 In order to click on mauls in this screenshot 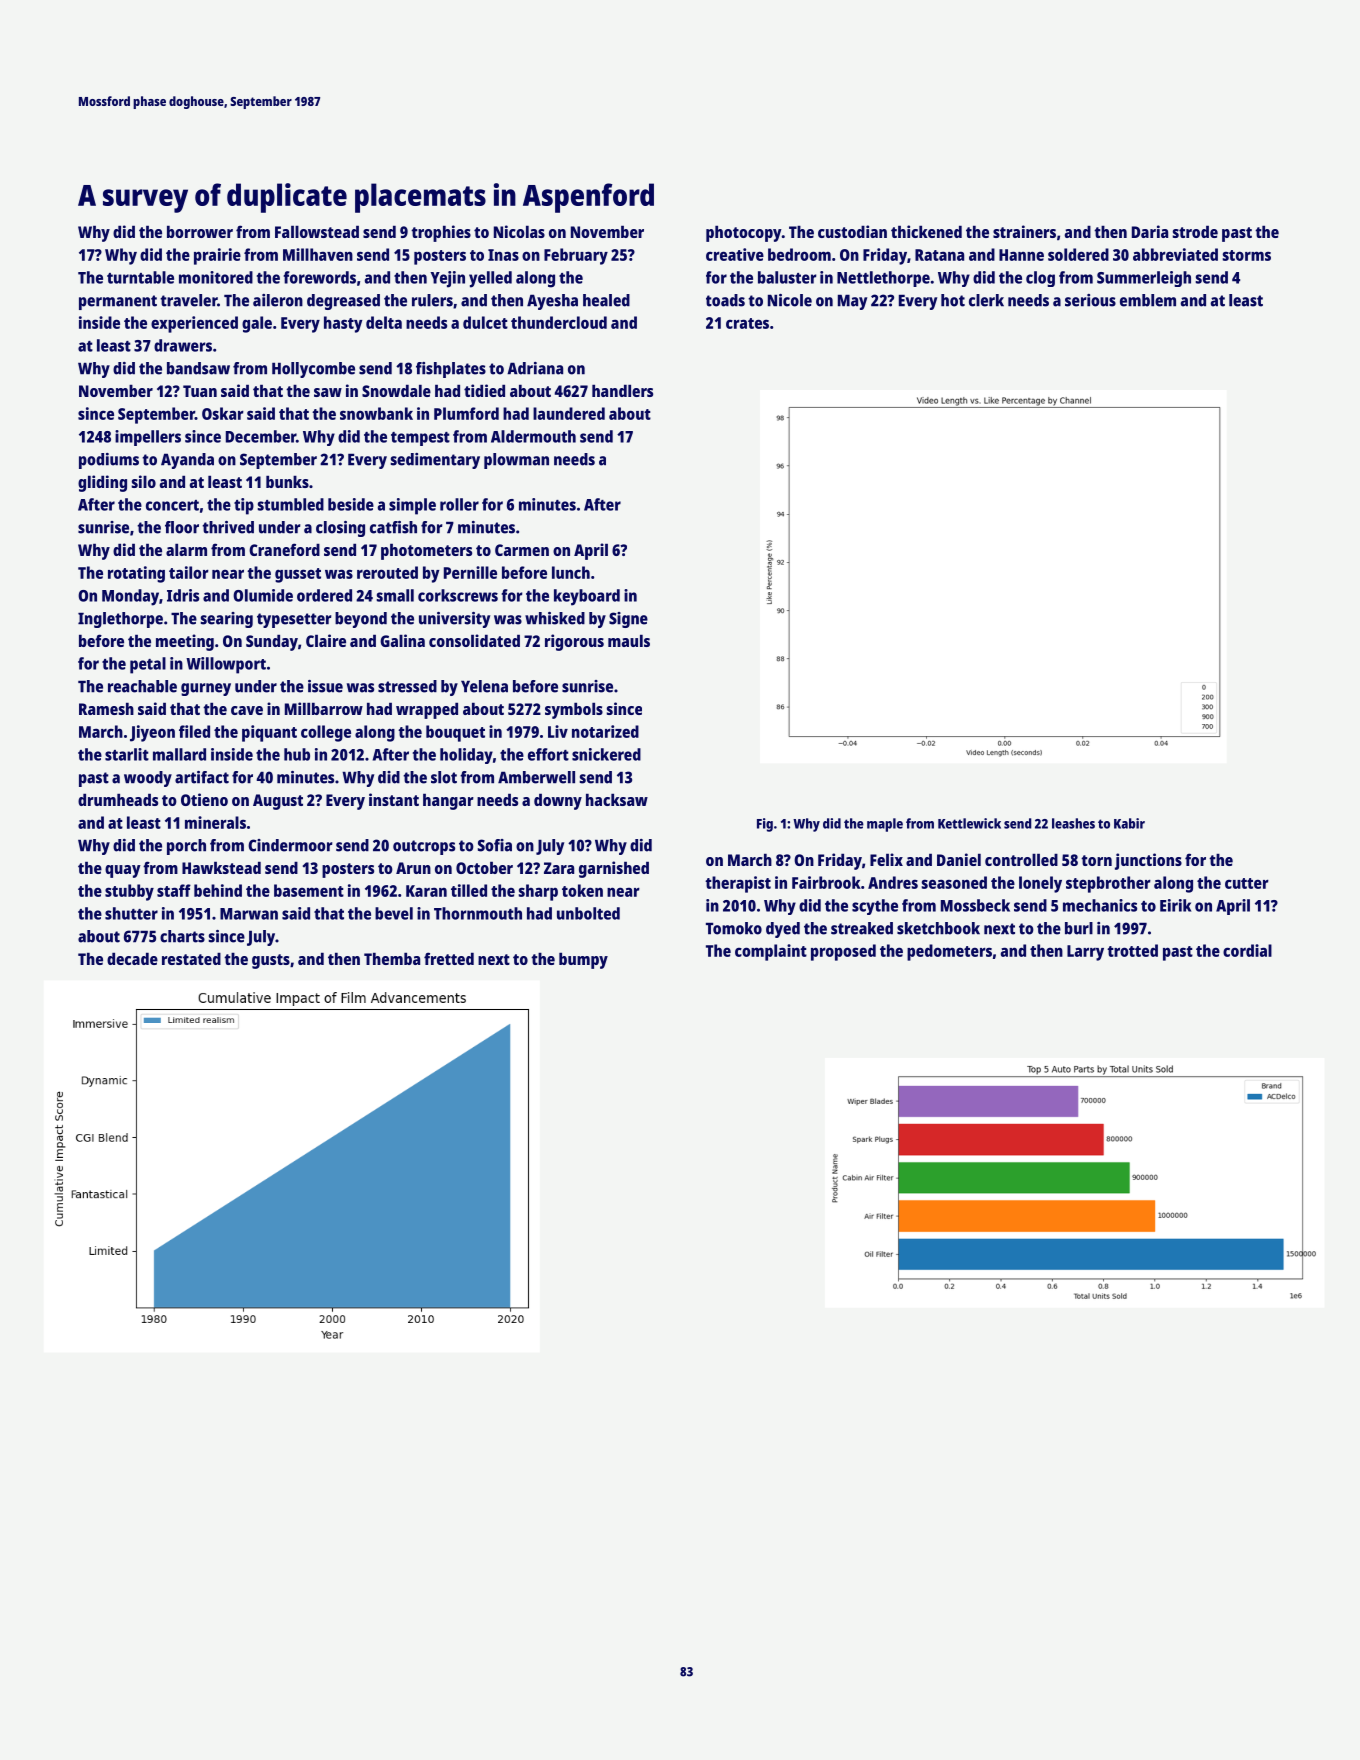, I will do `click(629, 640)`.
